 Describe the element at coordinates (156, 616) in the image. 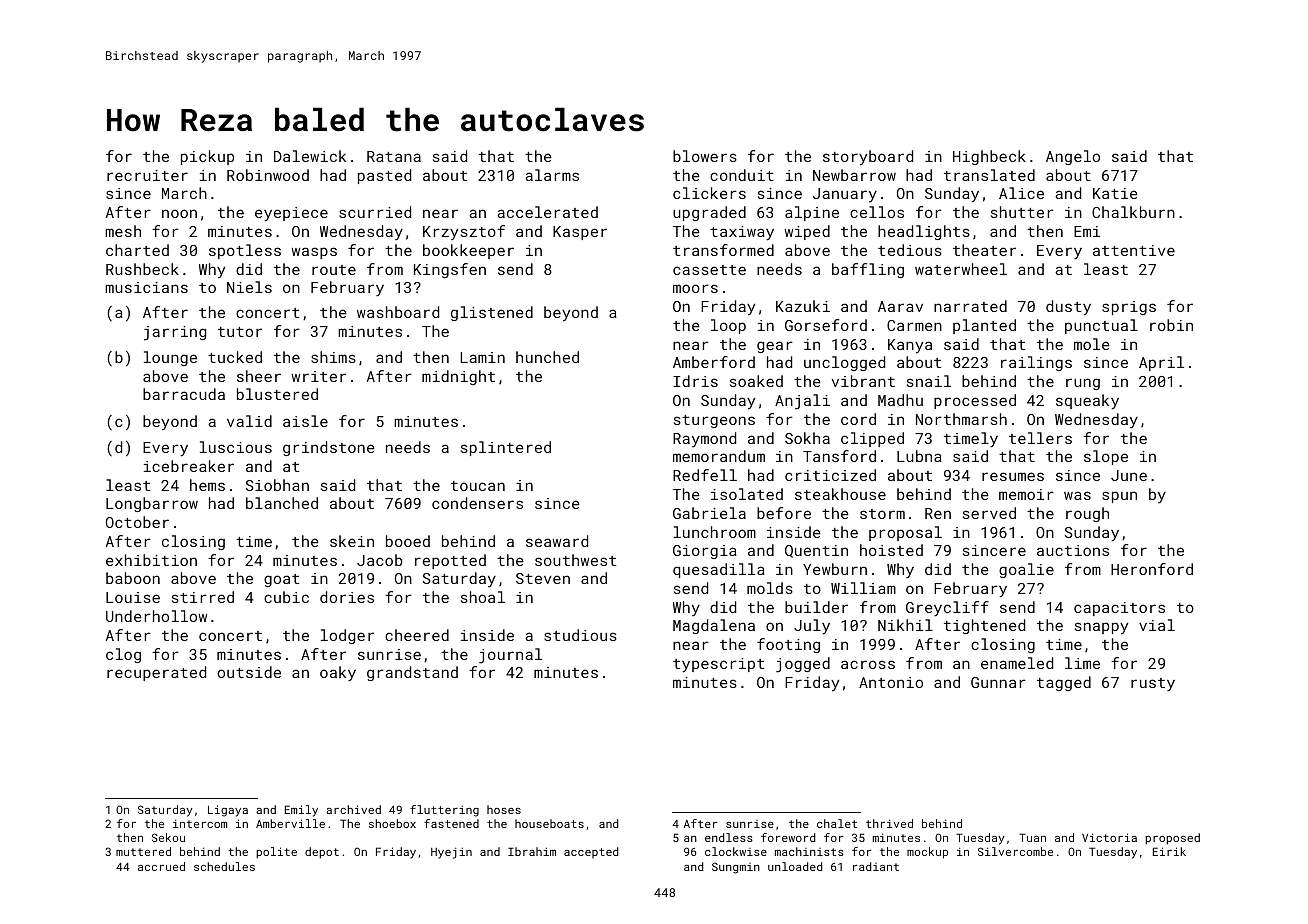

I see `Underhollow` at that location.
